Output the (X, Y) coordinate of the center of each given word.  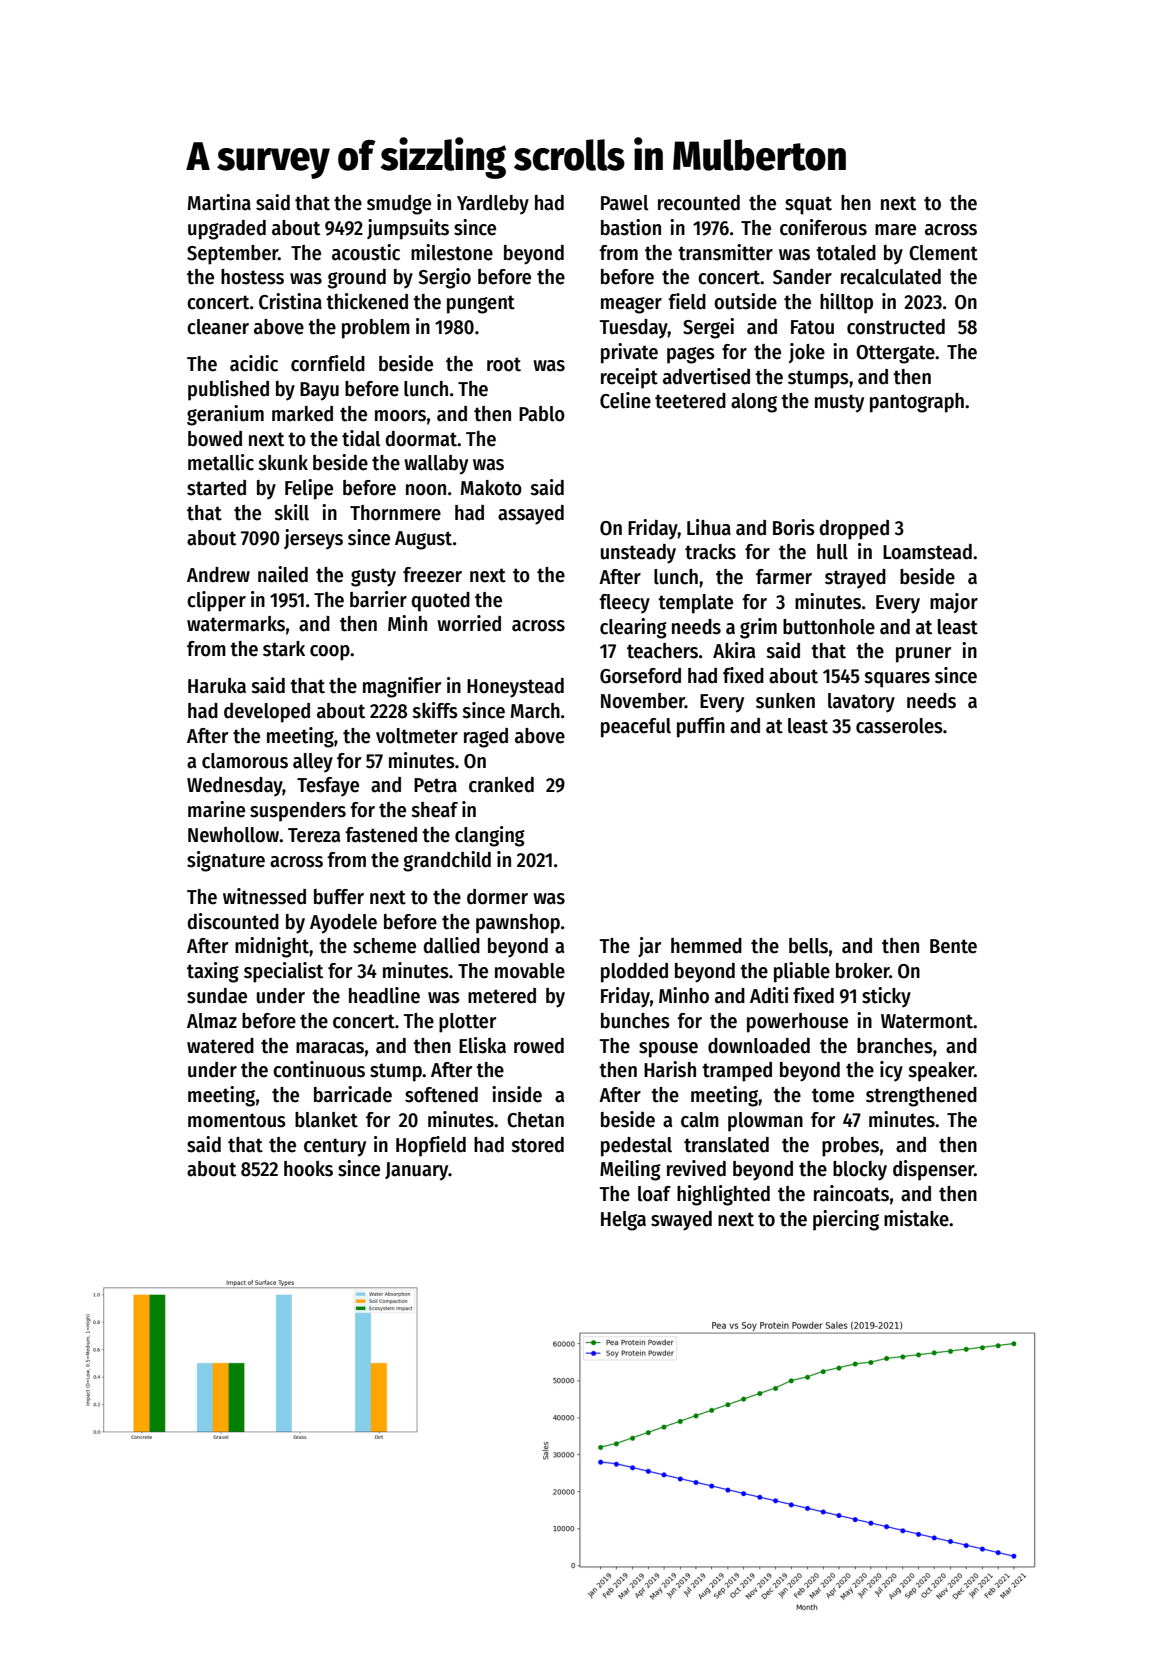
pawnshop (518, 924)
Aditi (769, 995)
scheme (384, 946)
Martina (219, 202)
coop (330, 653)
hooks (308, 1169)
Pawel (625, 203)
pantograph (917, 403)
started (216, 488)
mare (895, 230)
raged (486, 738)
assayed (531, 515)
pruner (923, 655)
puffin (701, 727)
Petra (435, 785)
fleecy (624, 603)
